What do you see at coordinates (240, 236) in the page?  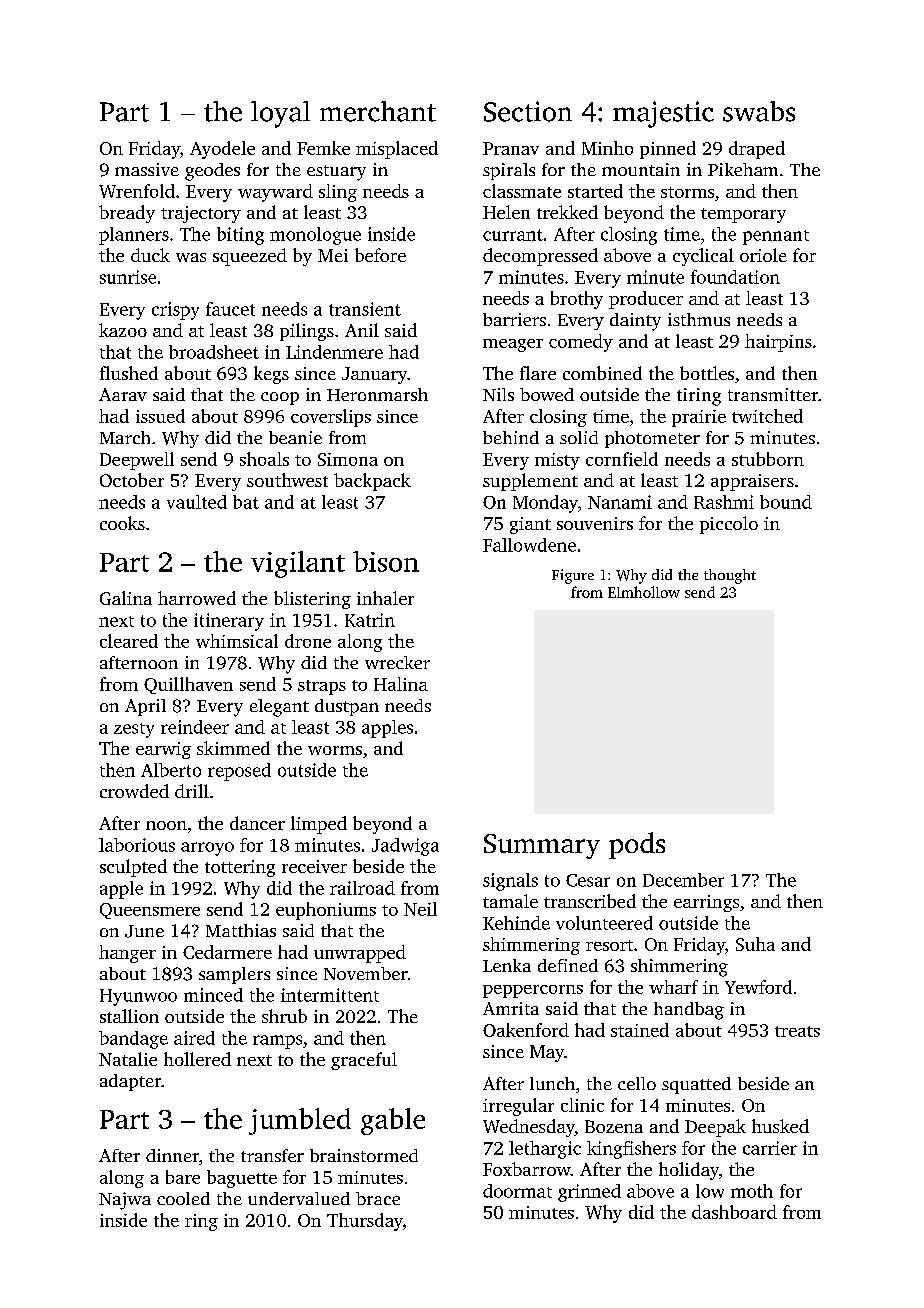 I see `biting` at bounding box center [240, 236].
